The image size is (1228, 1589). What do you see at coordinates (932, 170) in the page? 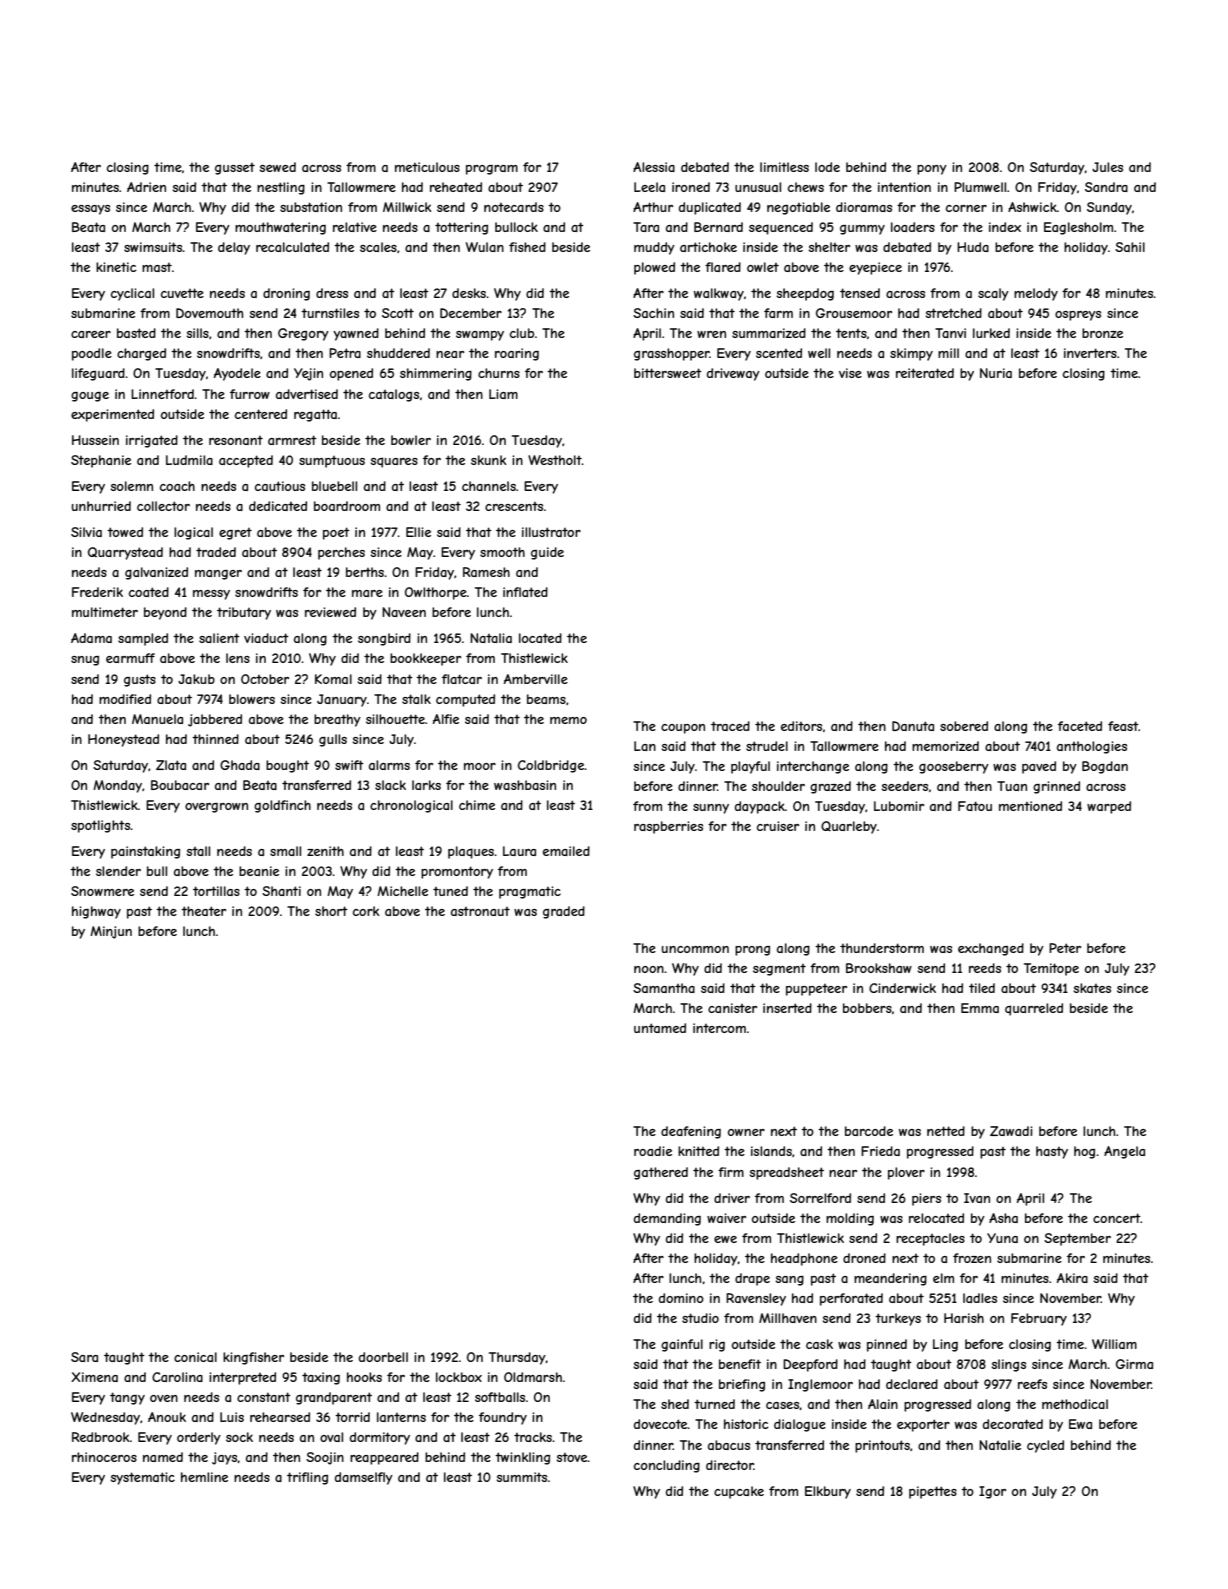
I see `pony` at bounding box center [932, 170].
